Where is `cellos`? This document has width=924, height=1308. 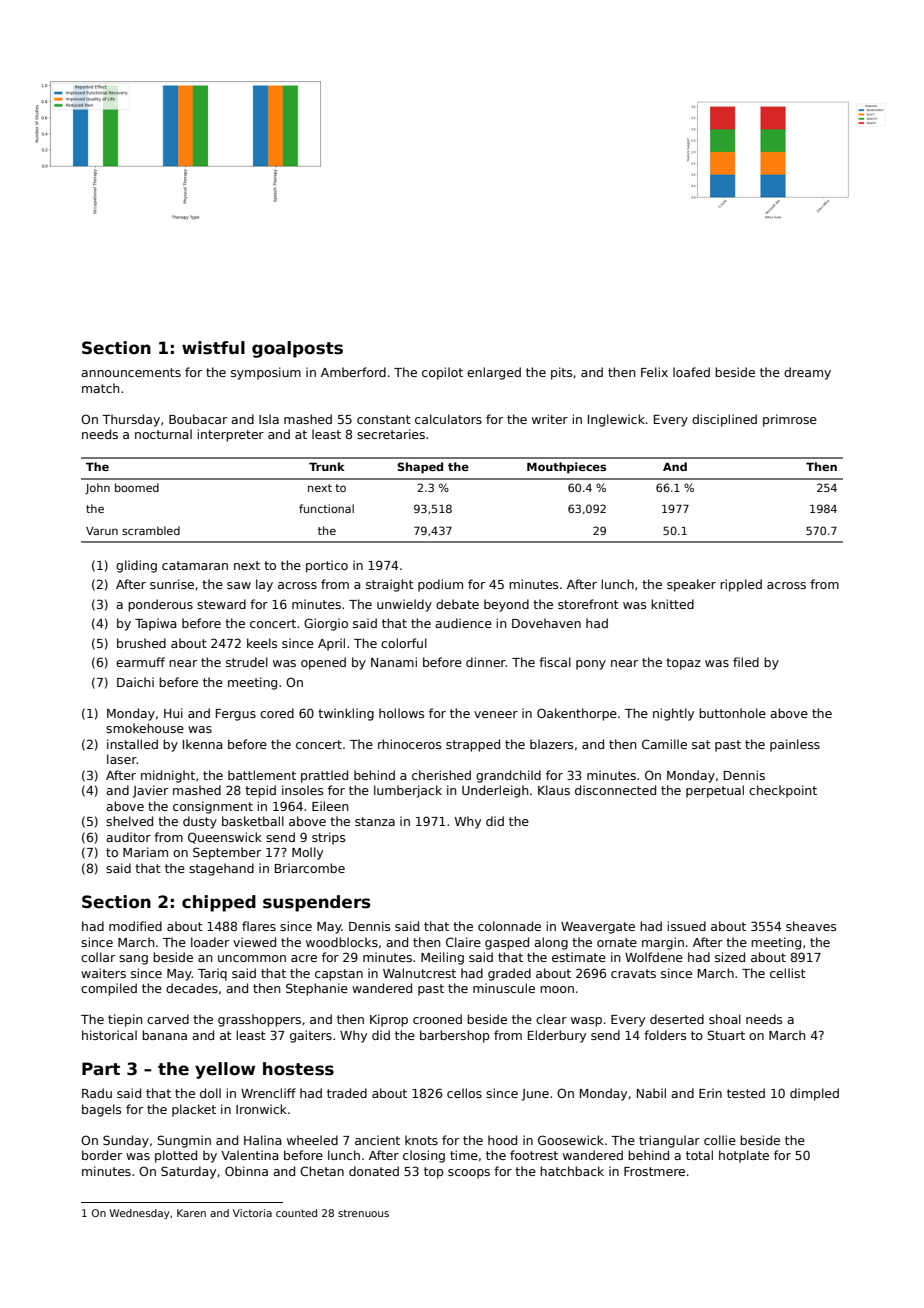 cellos is located at coordinates (464, 1093).
